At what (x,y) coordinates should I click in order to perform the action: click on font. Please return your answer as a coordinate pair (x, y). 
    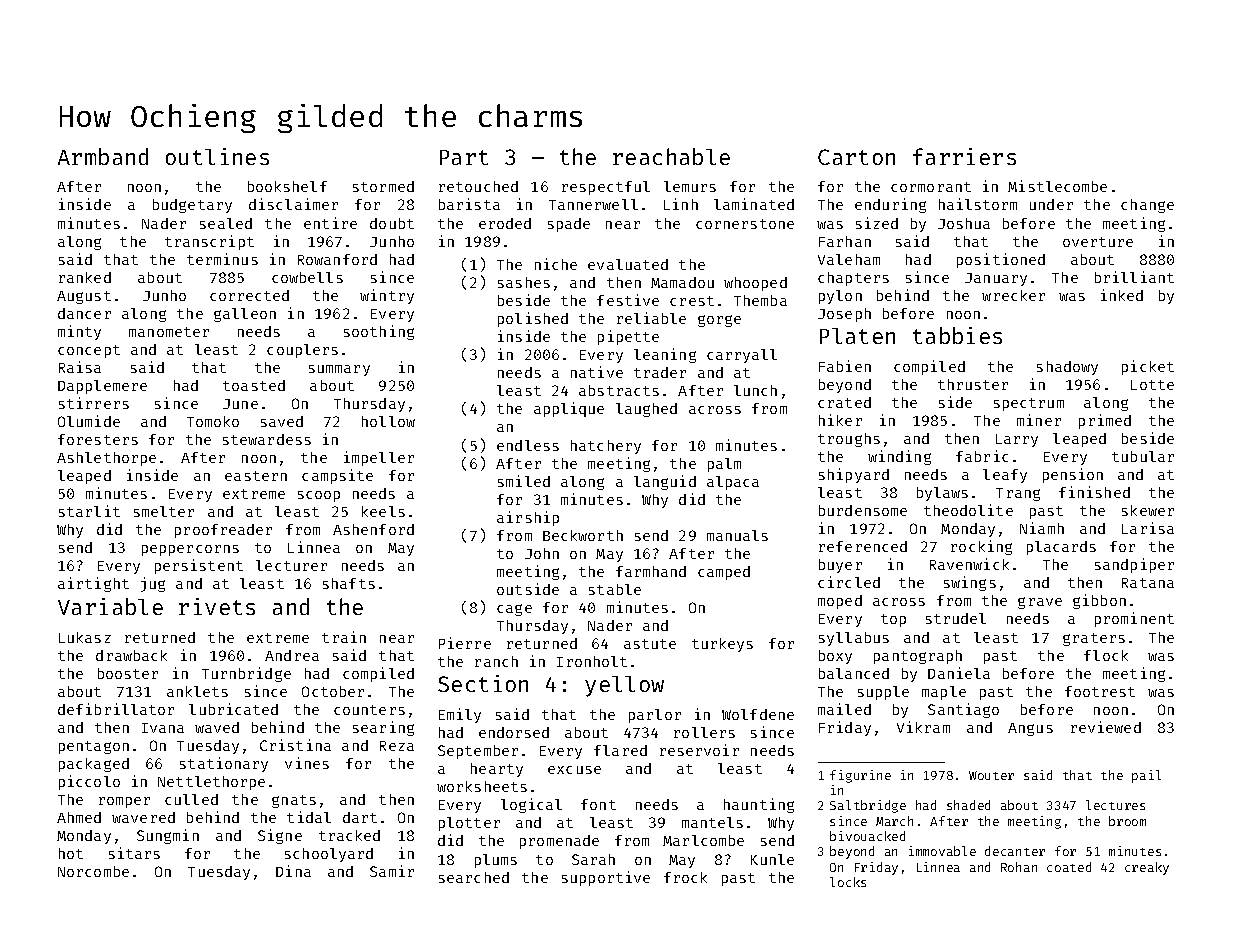
    Looking at the image, I should click on (598, 804).
